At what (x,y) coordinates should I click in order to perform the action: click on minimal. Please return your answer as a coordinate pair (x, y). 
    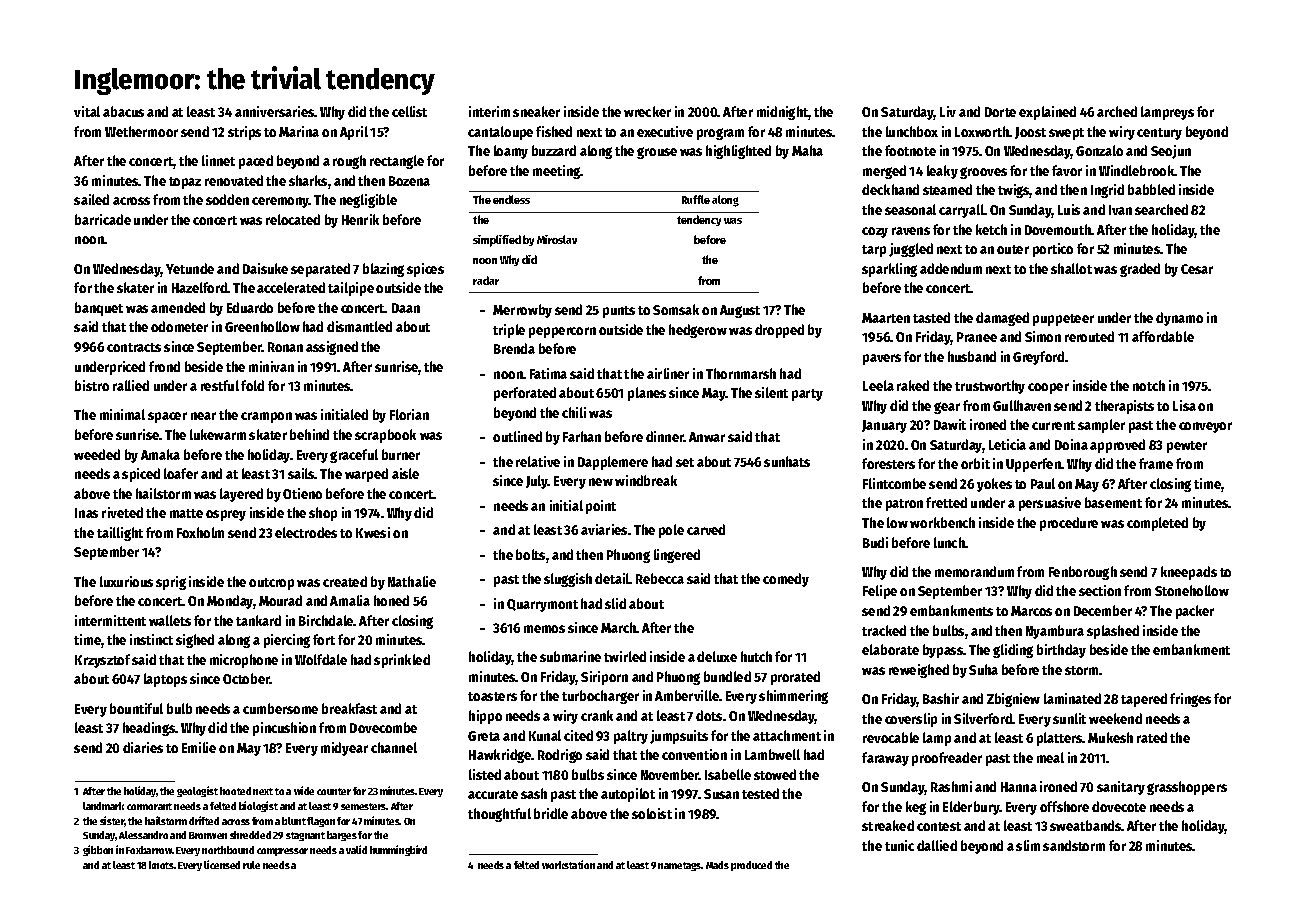
    Looking at the image, I should click on (122, 414).
